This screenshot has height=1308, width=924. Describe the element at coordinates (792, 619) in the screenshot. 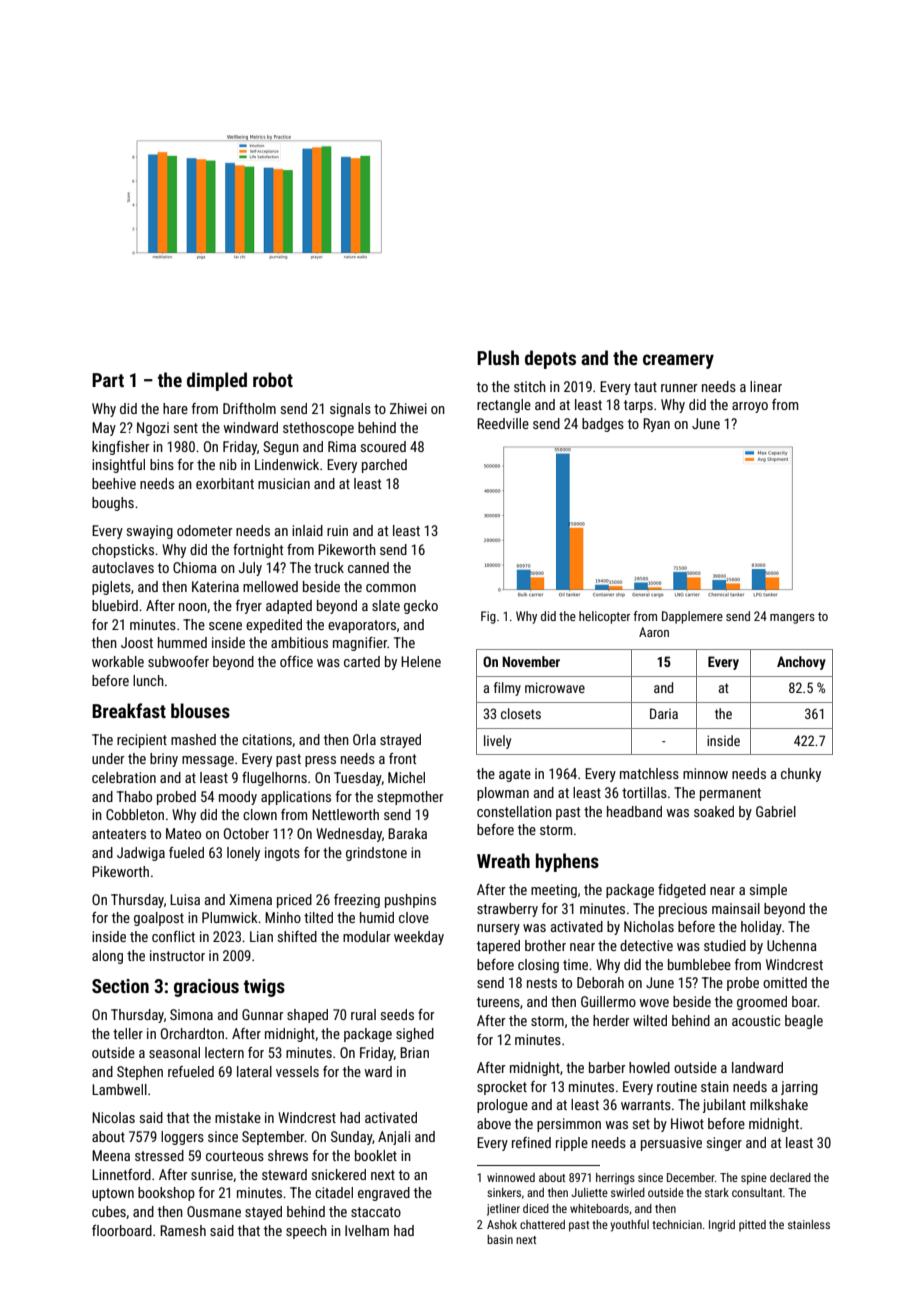

I see `mangers` at that location.
